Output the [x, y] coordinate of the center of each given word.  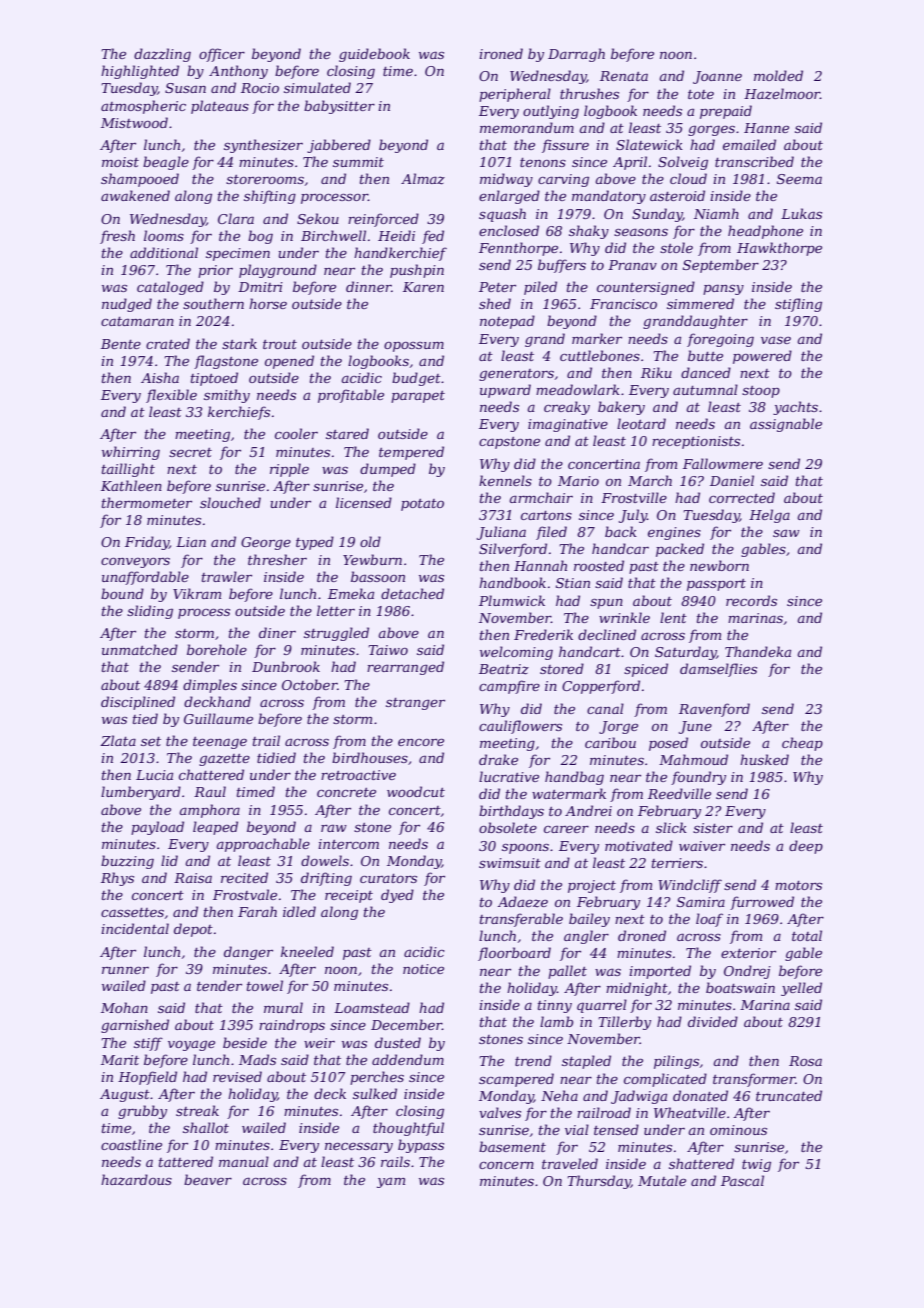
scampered [516, 1080]
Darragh [576, 55]
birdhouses [370, 757]
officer [222, 55]
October [309, 684]
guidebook [374, 55]
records [751, 600]
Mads [257, 1059]
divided [713, 1021]
